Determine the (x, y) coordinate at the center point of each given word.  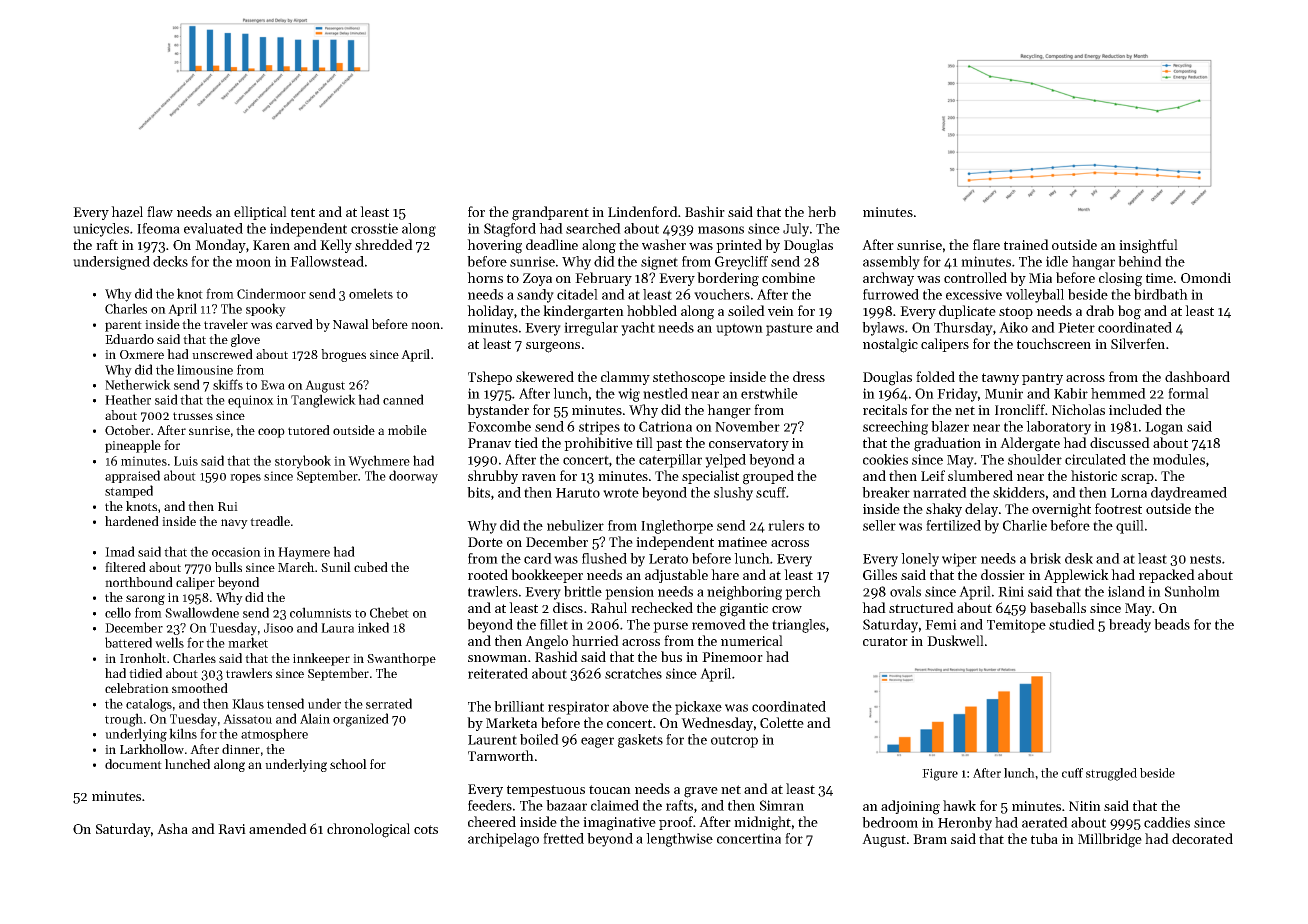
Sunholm (1192, 591)
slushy (733, 494)
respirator (578, 708)
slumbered (980, 475)
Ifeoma (158, 228)
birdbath (1161, 294)
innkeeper (321, 659)
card (538, 558)
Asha (172, 828)
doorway (413, 477)
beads (1172, 624)
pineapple (133, 446)
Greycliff (741, 263)
